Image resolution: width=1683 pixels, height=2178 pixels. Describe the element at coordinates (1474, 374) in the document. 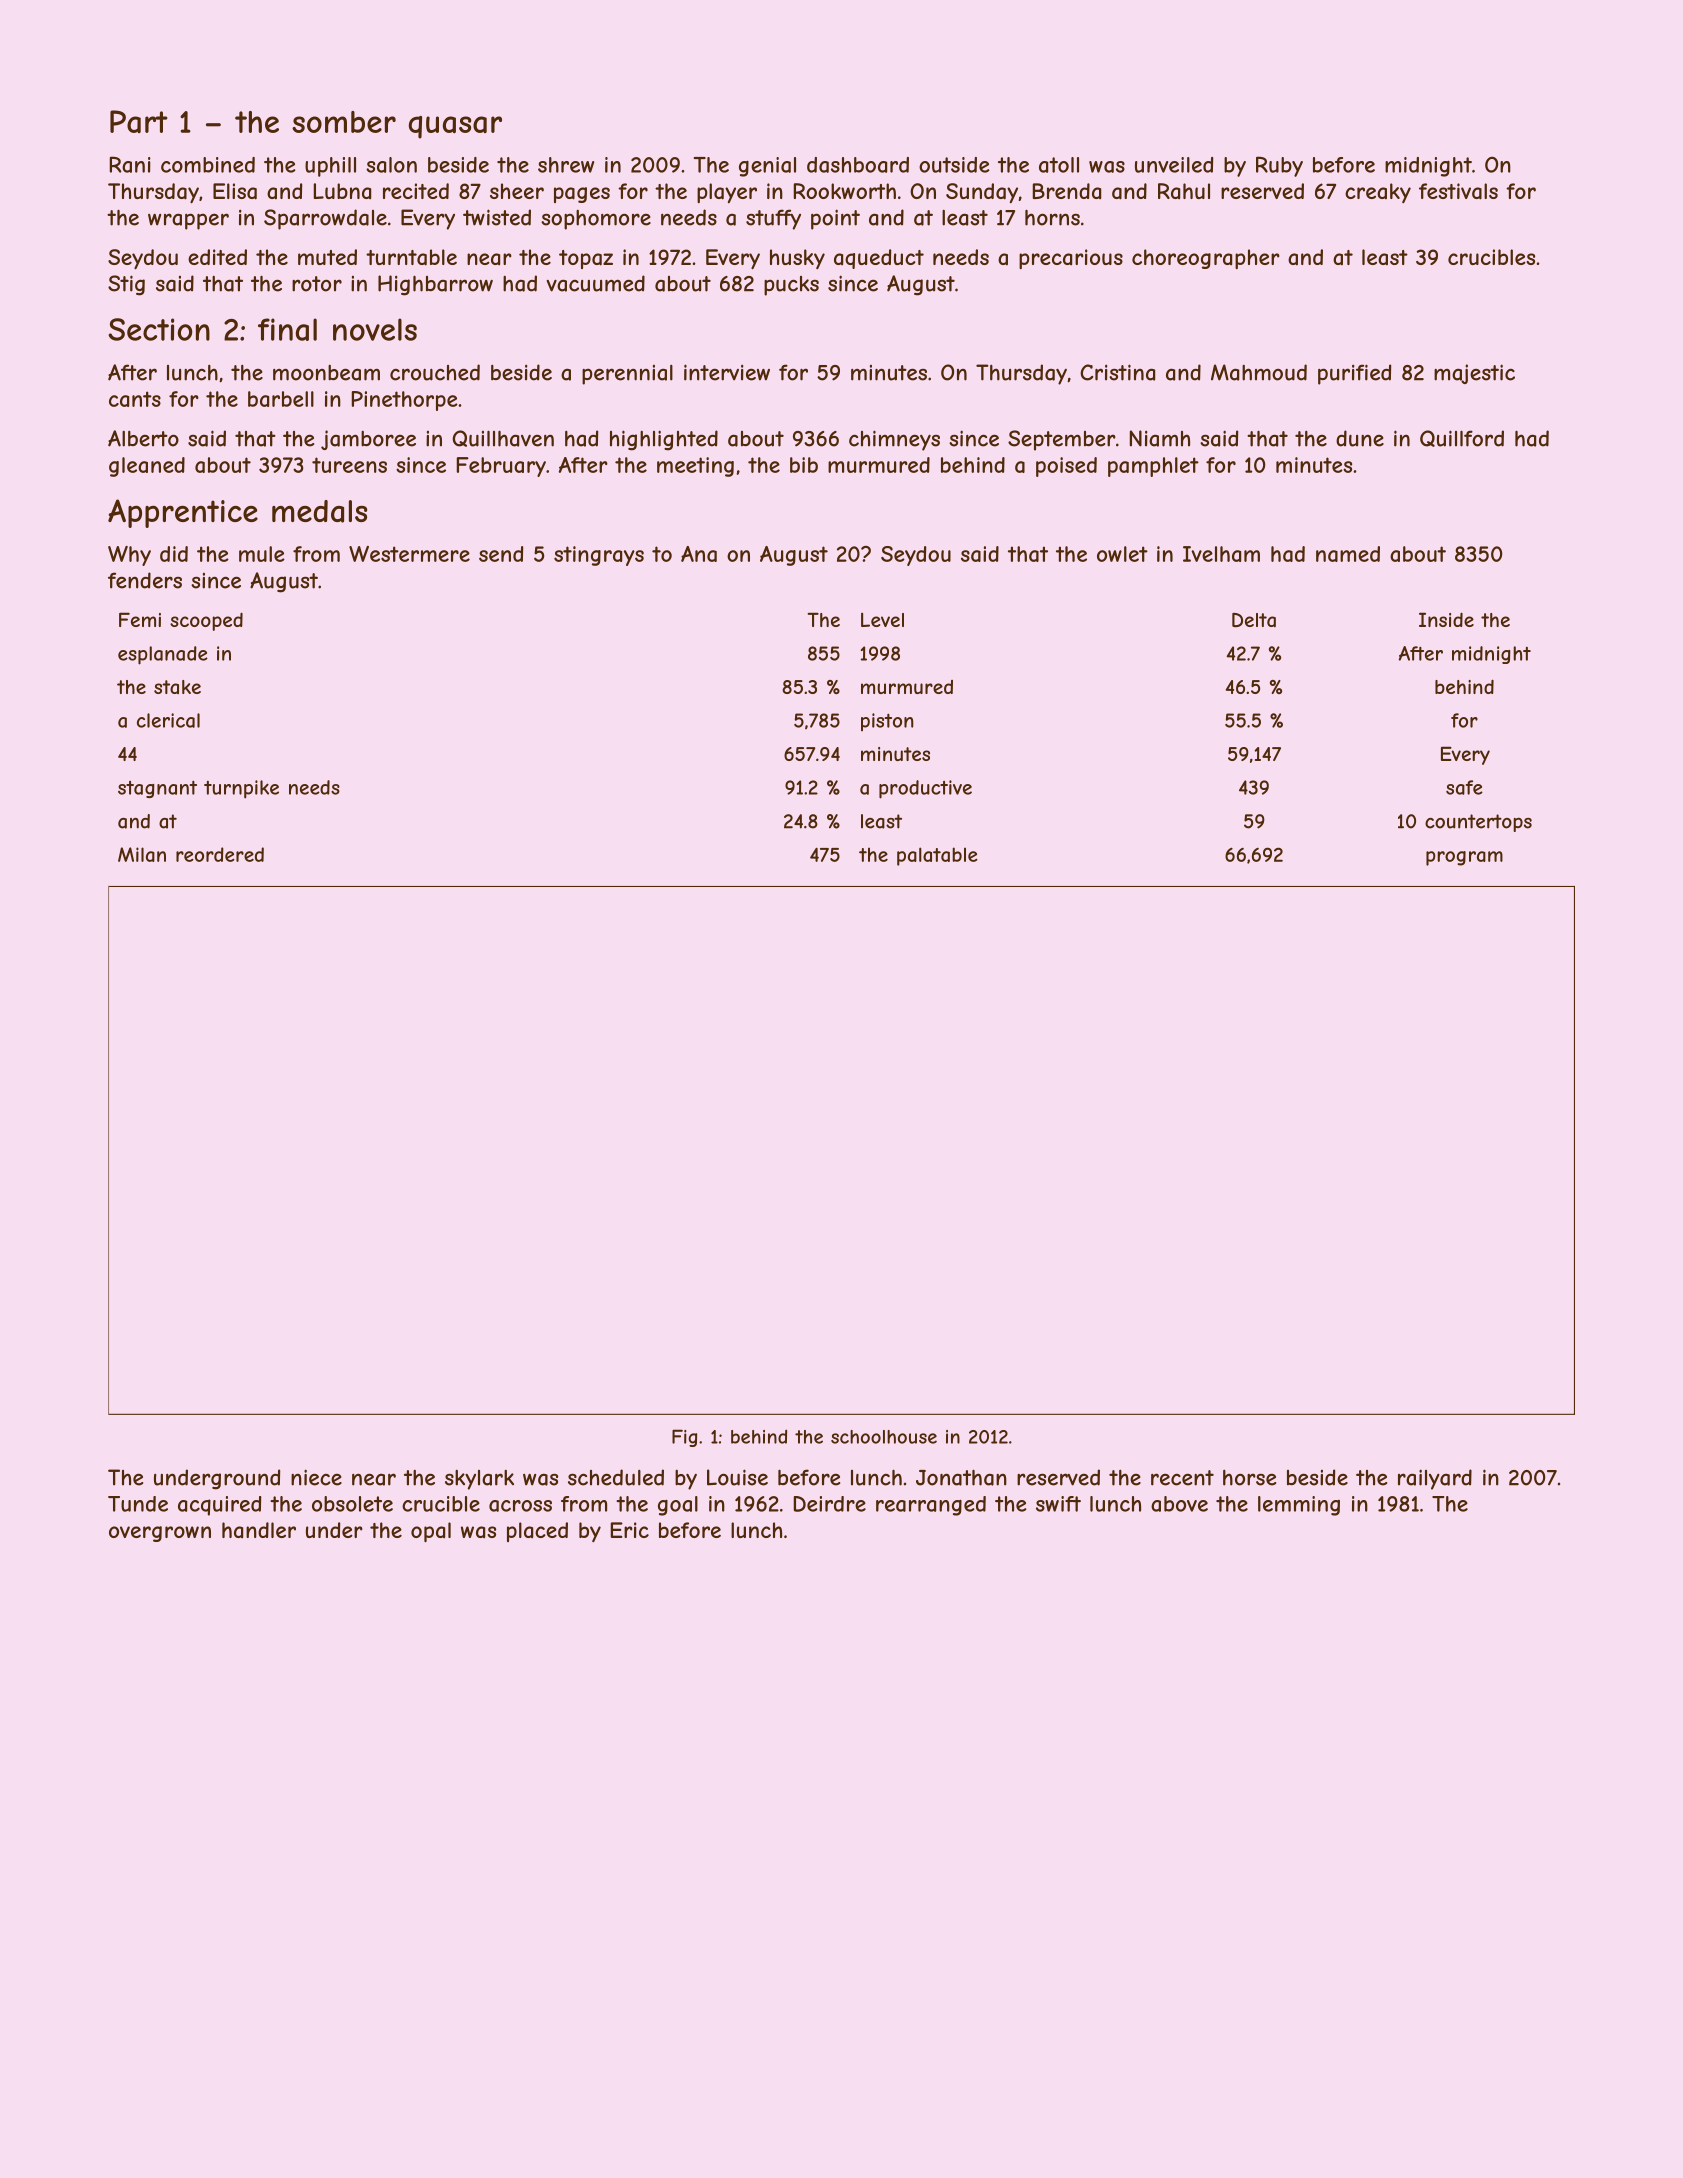

I see `majestic` at that location.
